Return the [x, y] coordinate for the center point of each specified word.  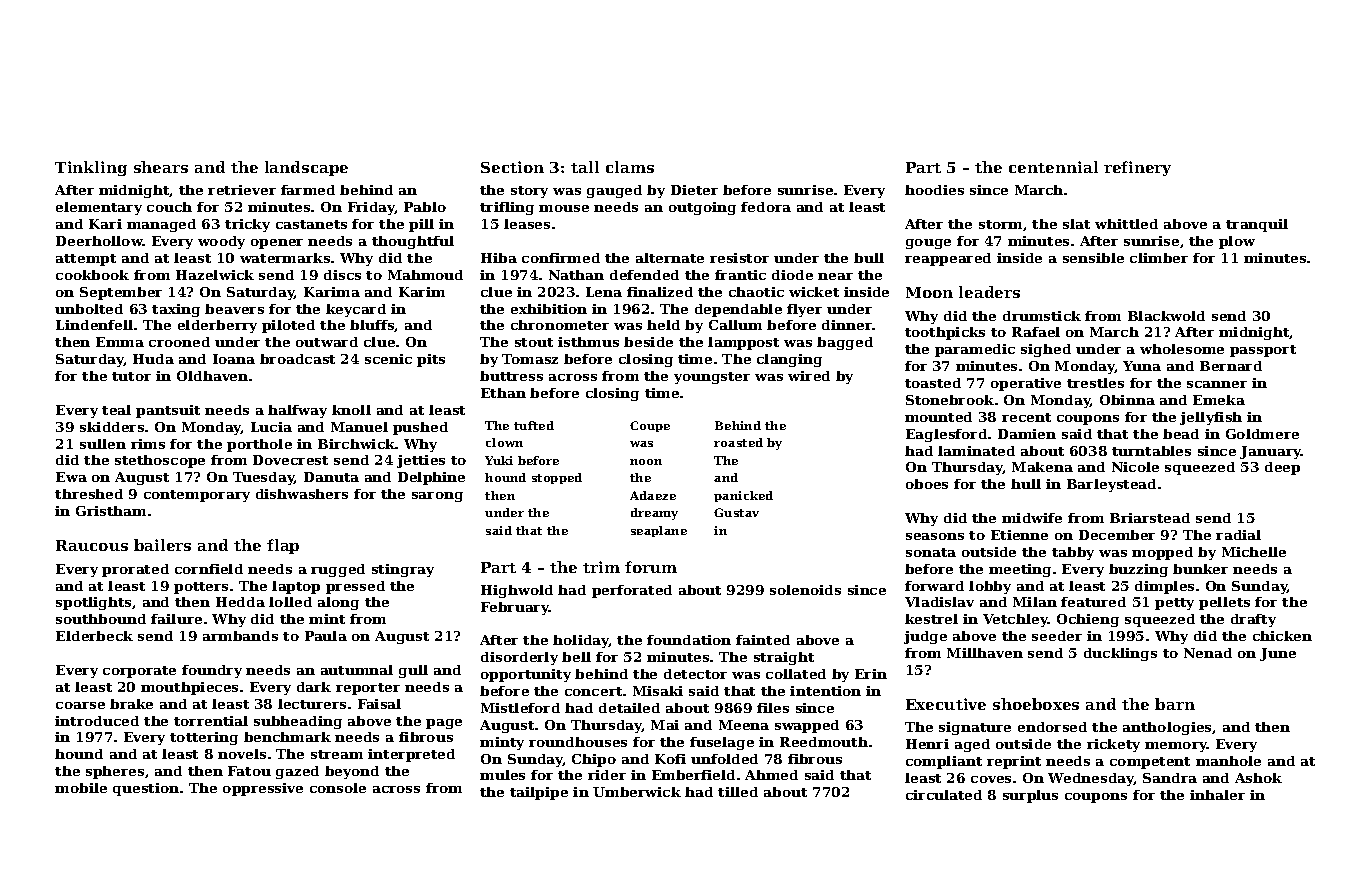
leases [527, 224]
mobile [81, 788]
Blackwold [1166, 316]
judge [925, 637]
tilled [738, 792]
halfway [297, 411]
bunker [1200, 569]
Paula [326, 636]
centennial [1053, 167]
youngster [712, 378]
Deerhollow [99, 241]
